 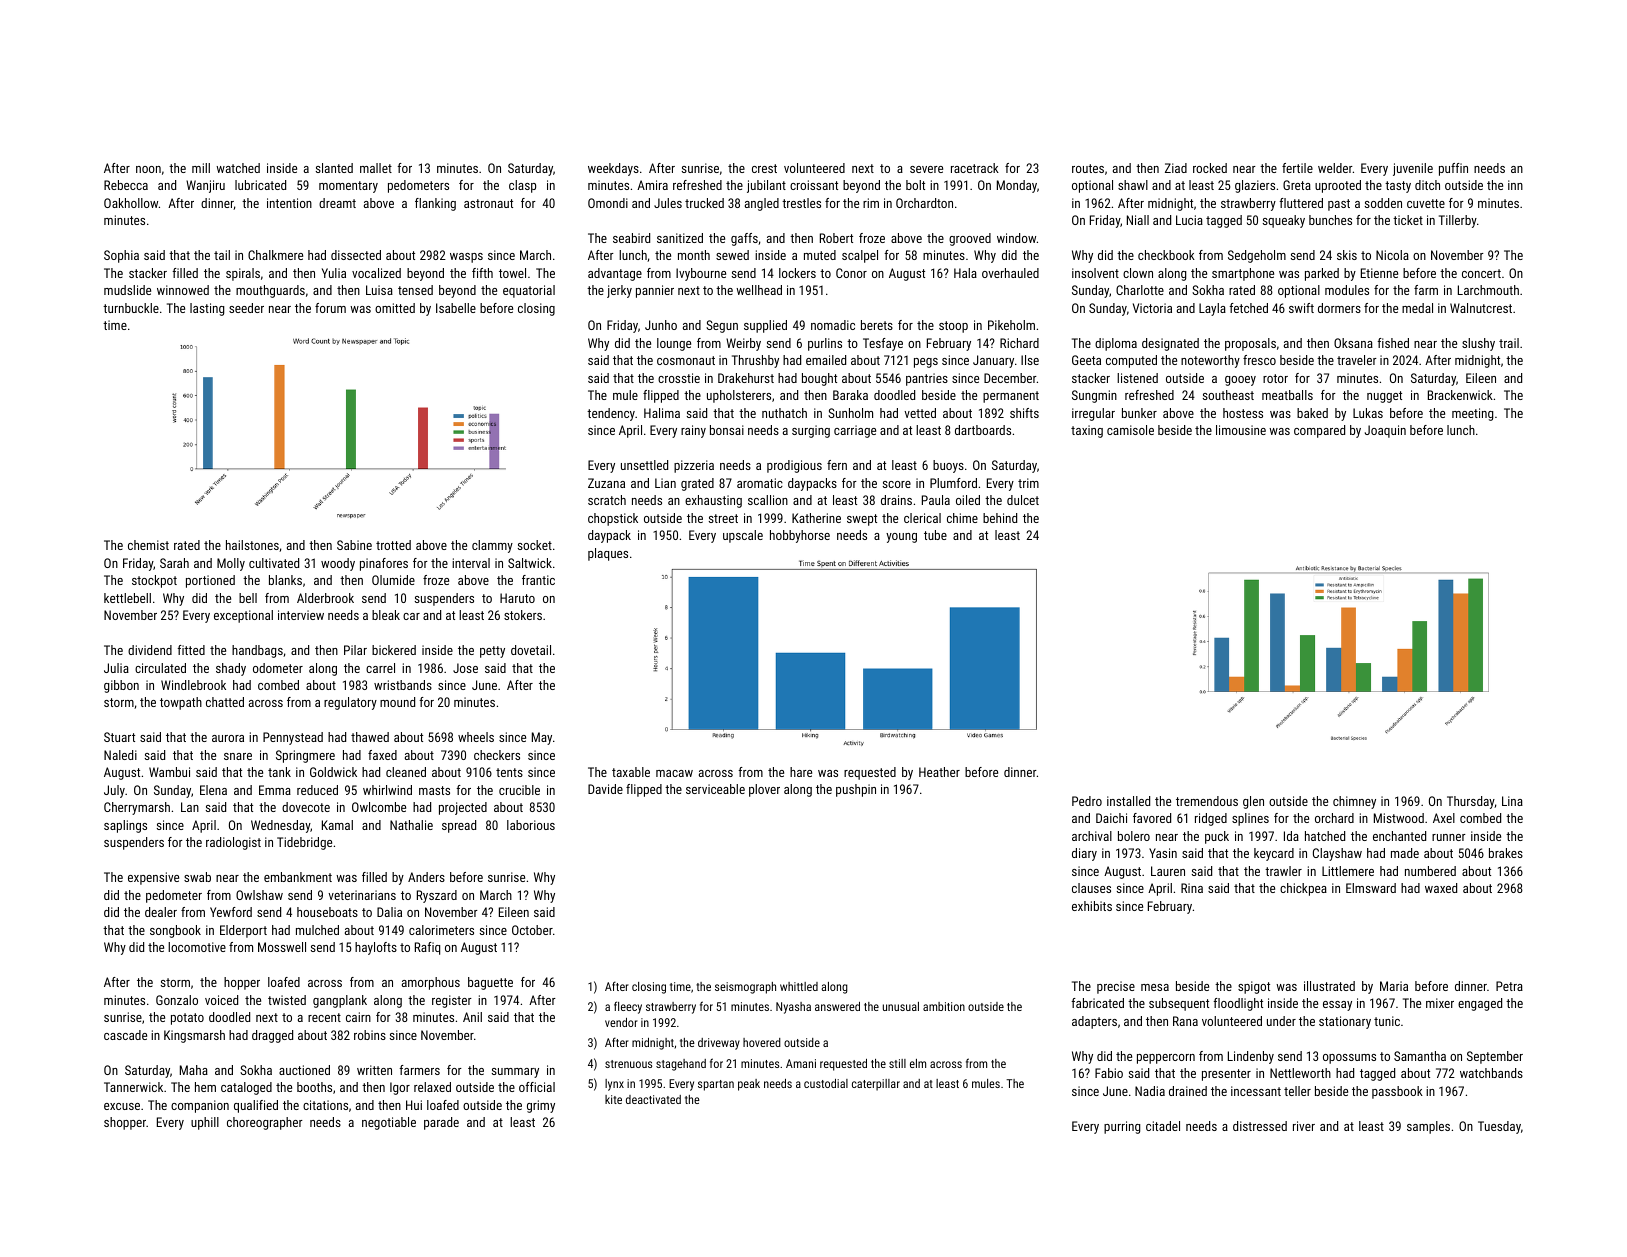 What do you see at coordinates (1297, 168) in the document?
I see `fertile` at bounding box center [1297, 168].
